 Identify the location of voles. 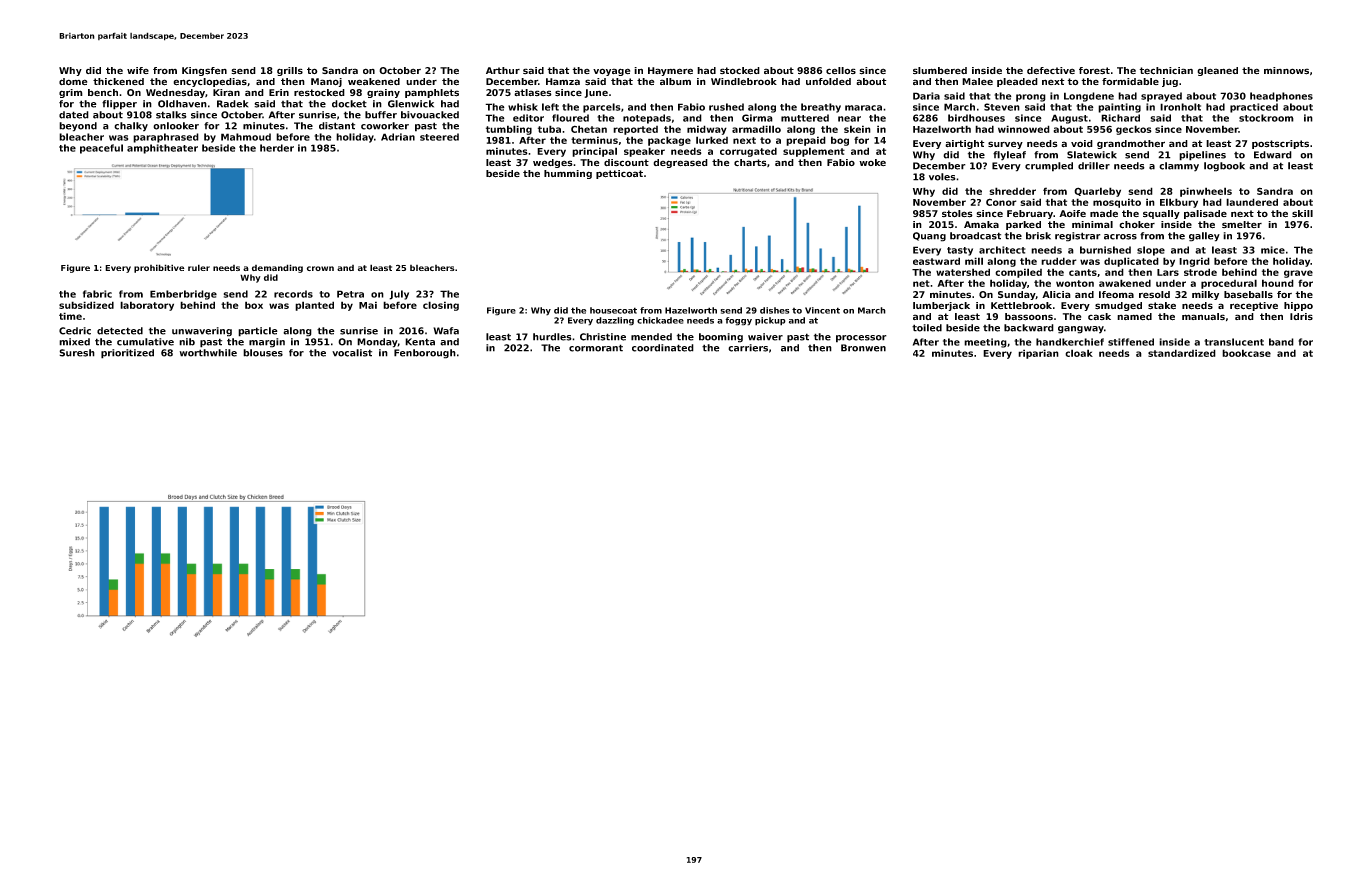
(942, 177).
